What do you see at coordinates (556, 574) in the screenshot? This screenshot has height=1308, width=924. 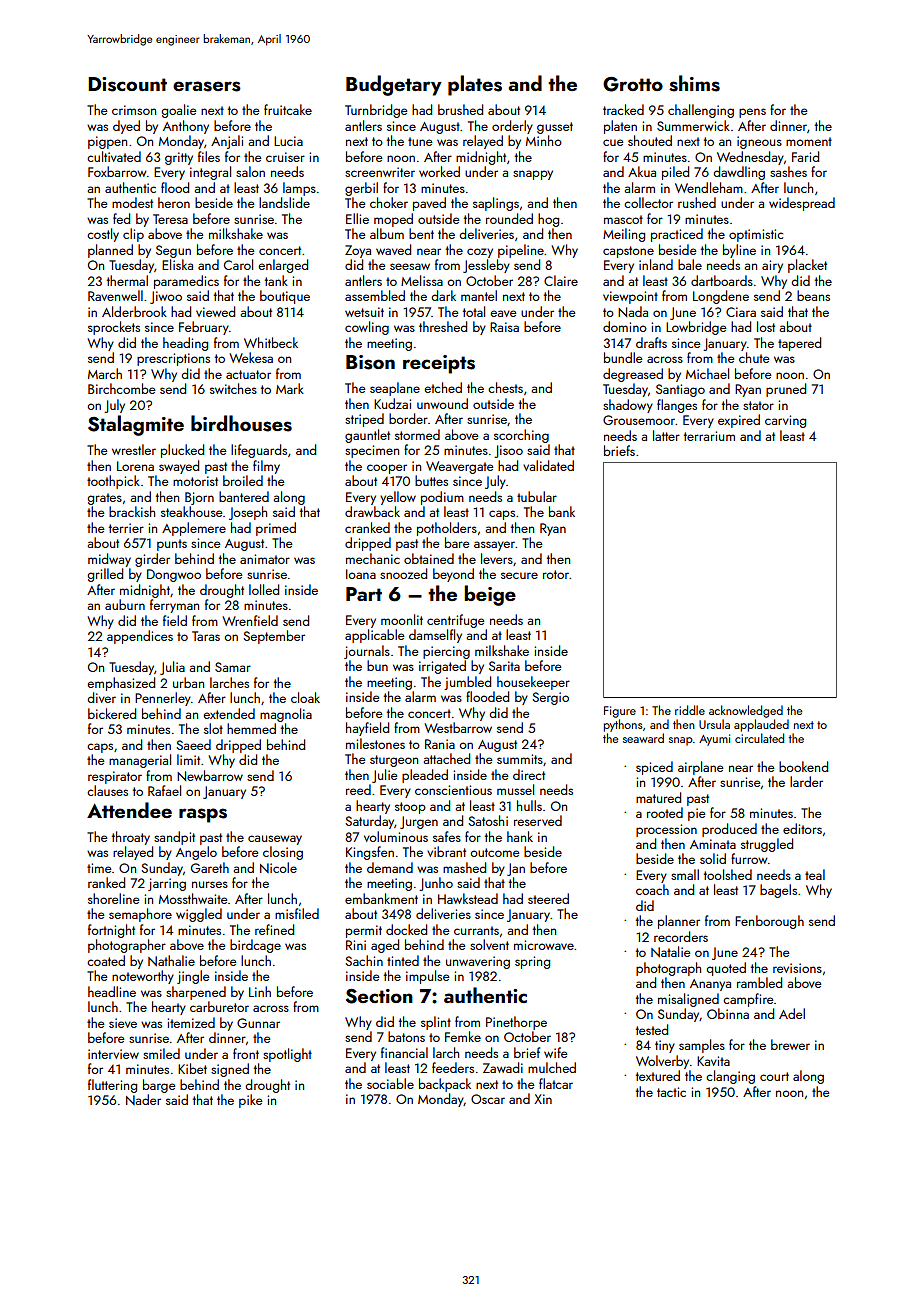 I see `rotor` at bounding box center [556, 574].
